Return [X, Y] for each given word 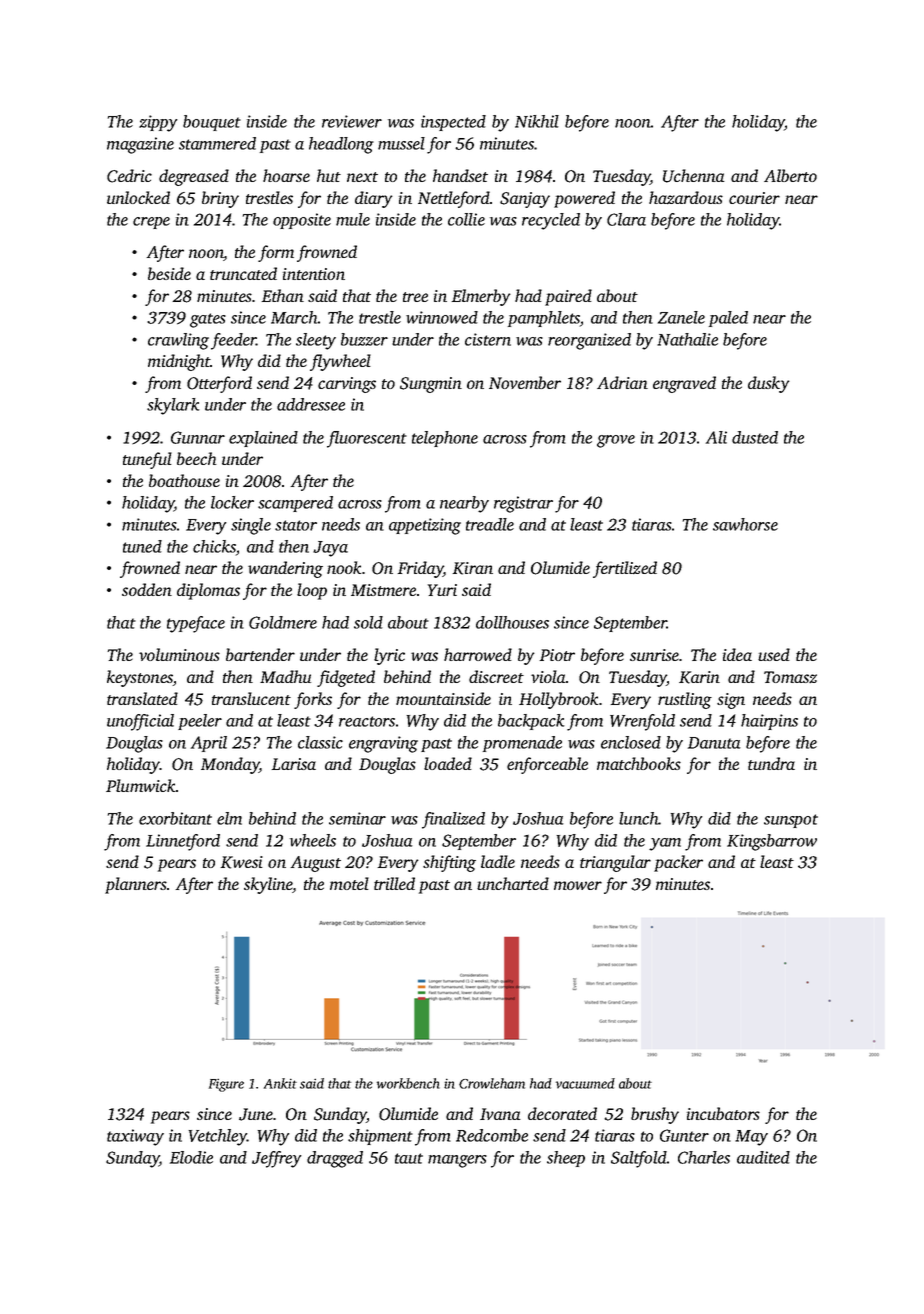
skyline [268, 885]
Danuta [714, 743]
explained [263, 439]
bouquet [212, 123]
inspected [453, 123]
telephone [445, 439]
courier [754, 198]
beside [169, 273]
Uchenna [694, 176]
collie [466, 219]
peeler [200, 722]
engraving [383, 744]
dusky [768, 384]
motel [349, 883]
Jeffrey [276, 1159]
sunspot [791, 821]
